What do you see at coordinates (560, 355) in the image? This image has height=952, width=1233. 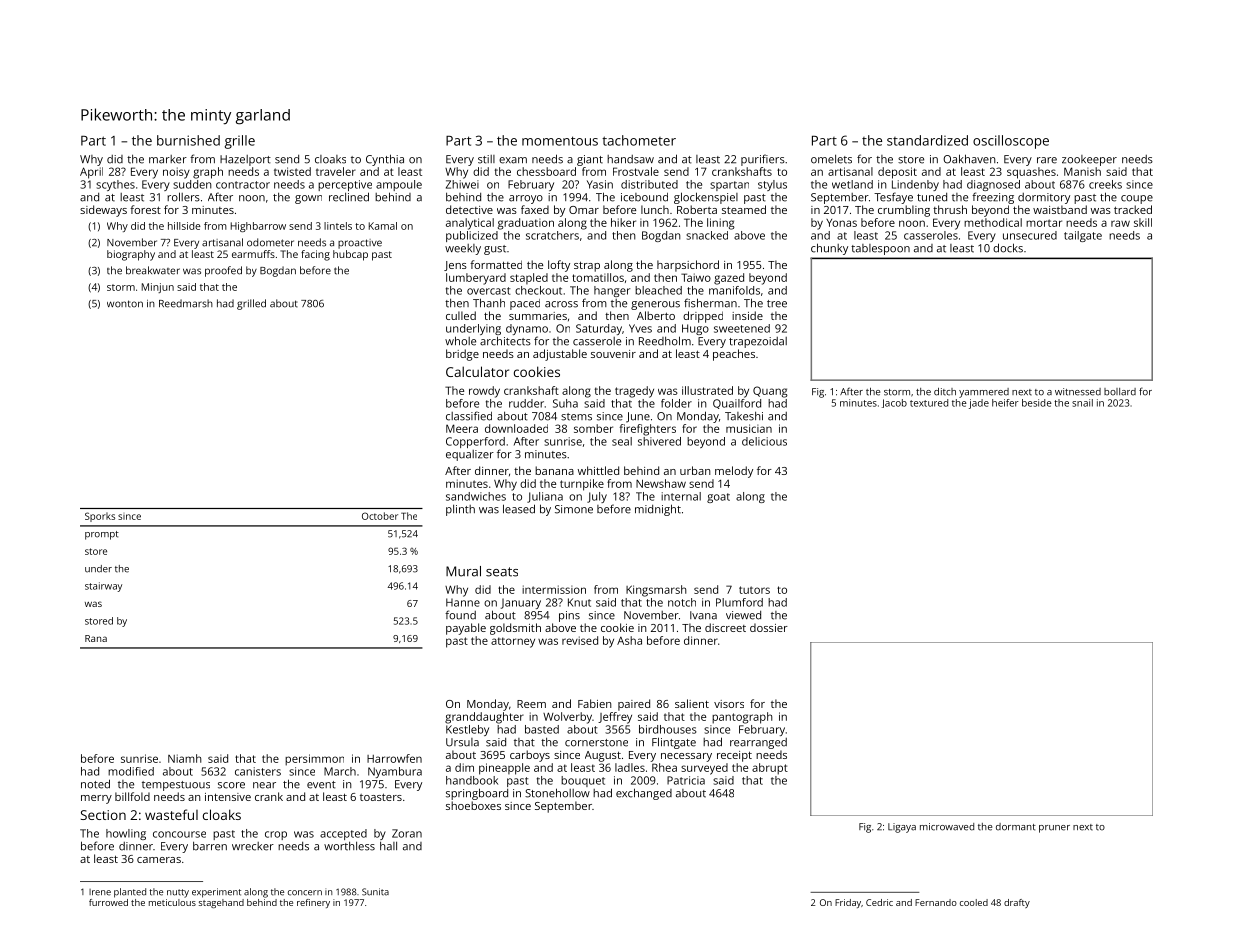 I see `adjustable` at bounding box center [560, 355].
